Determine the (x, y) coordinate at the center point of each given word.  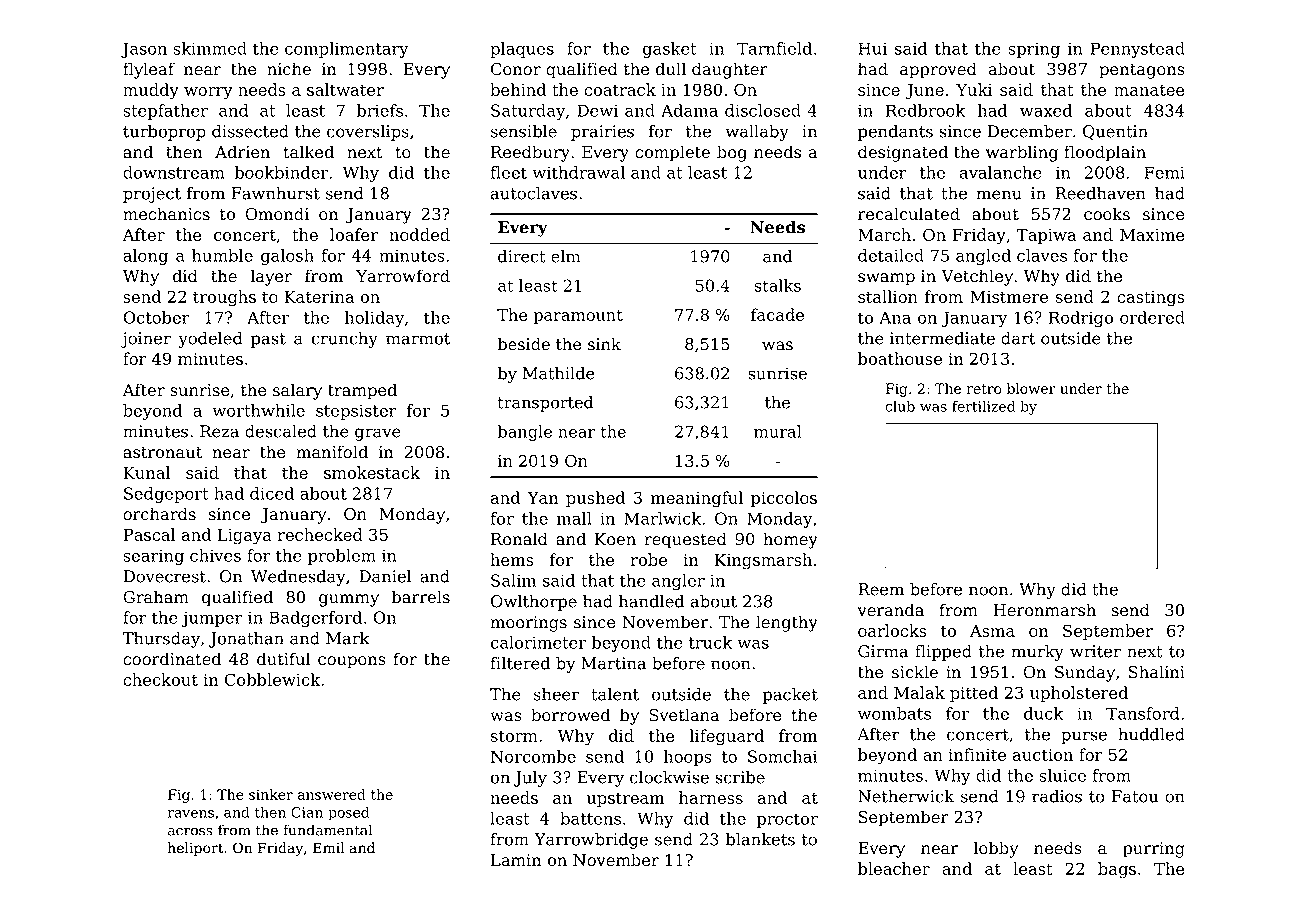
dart (1018, 338)
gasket (670, 50)
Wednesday (298, 578)
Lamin (516, 860)
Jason (144, 50)
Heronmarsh (1044, 610)
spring (1034, 50)
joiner (146, 340)
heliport (195, 849)
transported (545, 404)
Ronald (519, 539)
